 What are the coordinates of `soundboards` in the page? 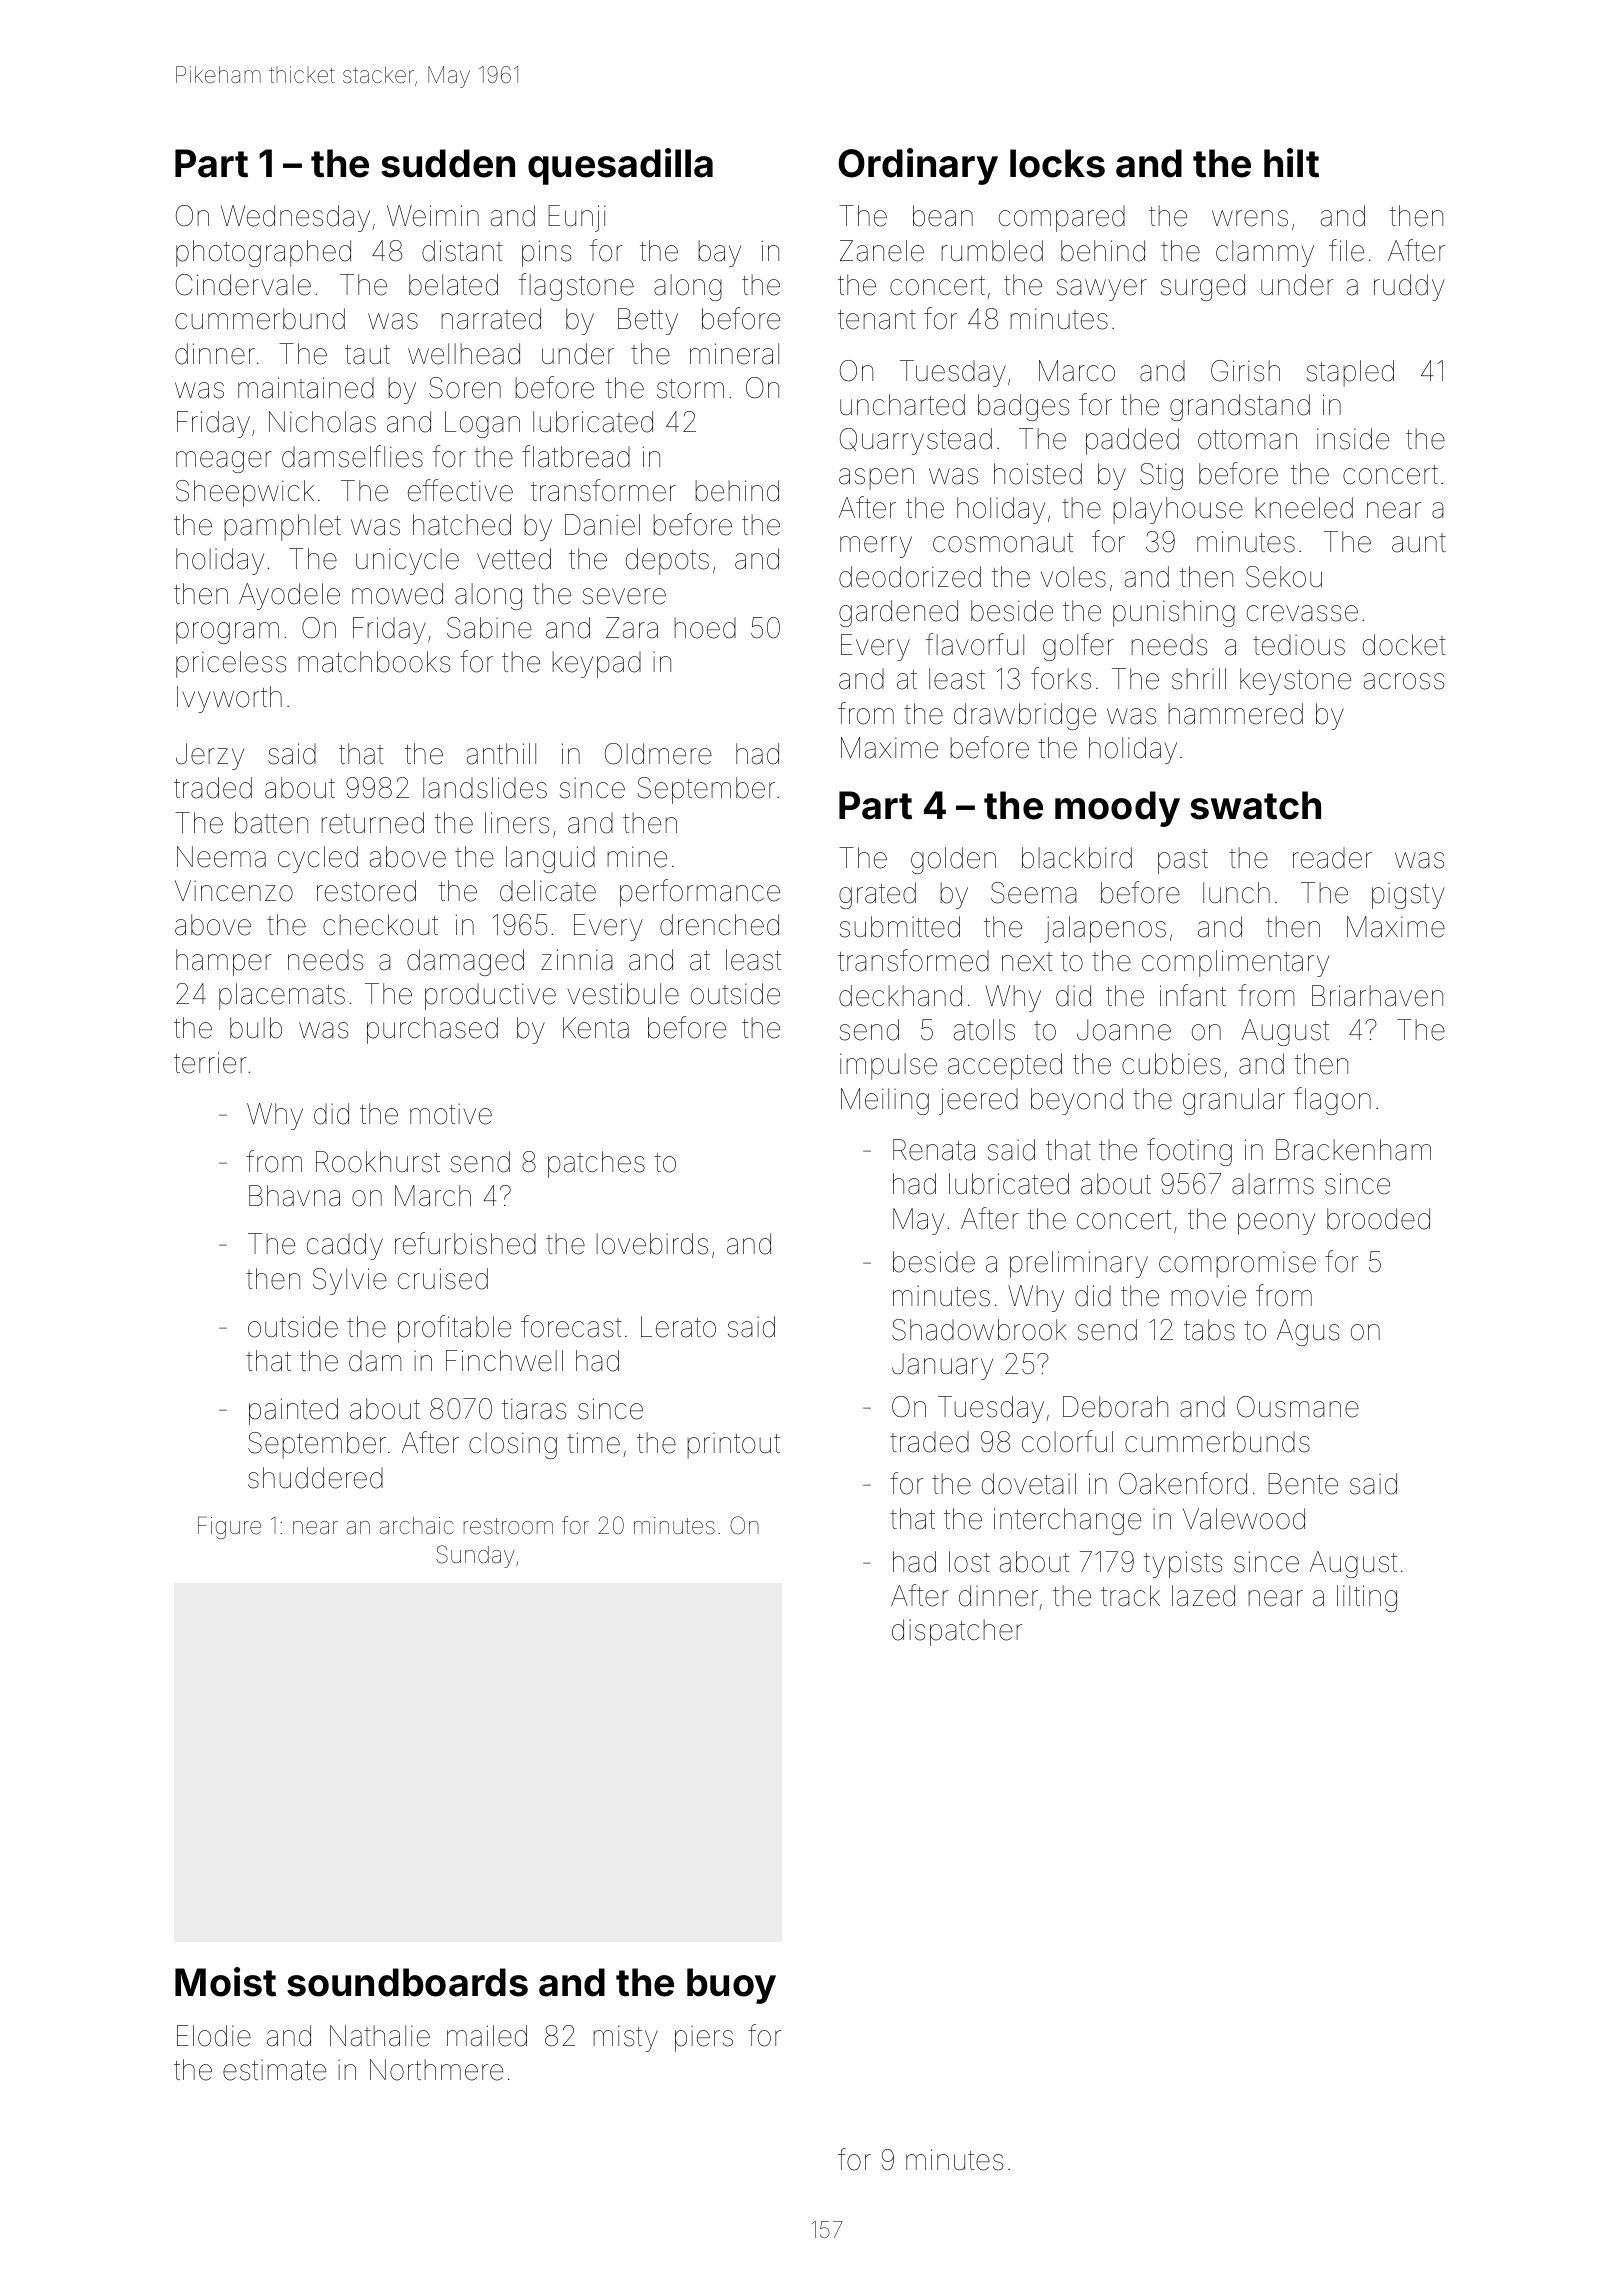 It's located at (407, 1982).
